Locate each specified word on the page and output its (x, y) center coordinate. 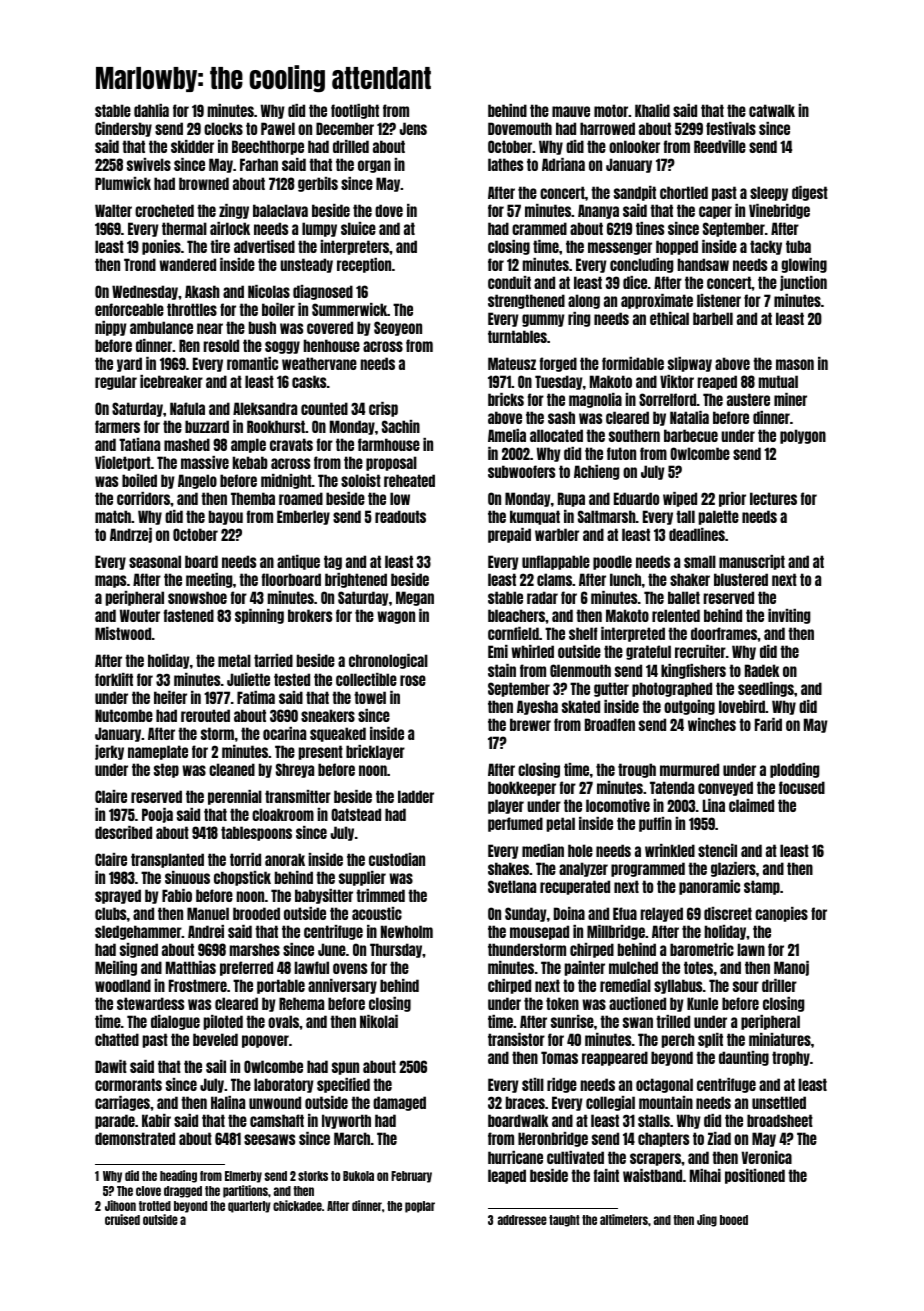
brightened (356, 580)
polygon (803, 436)
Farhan (259, 164)
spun (345, 1068)
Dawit (111, 1066)
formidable (633, 363)
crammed (539, 228)
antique (298, 562)
